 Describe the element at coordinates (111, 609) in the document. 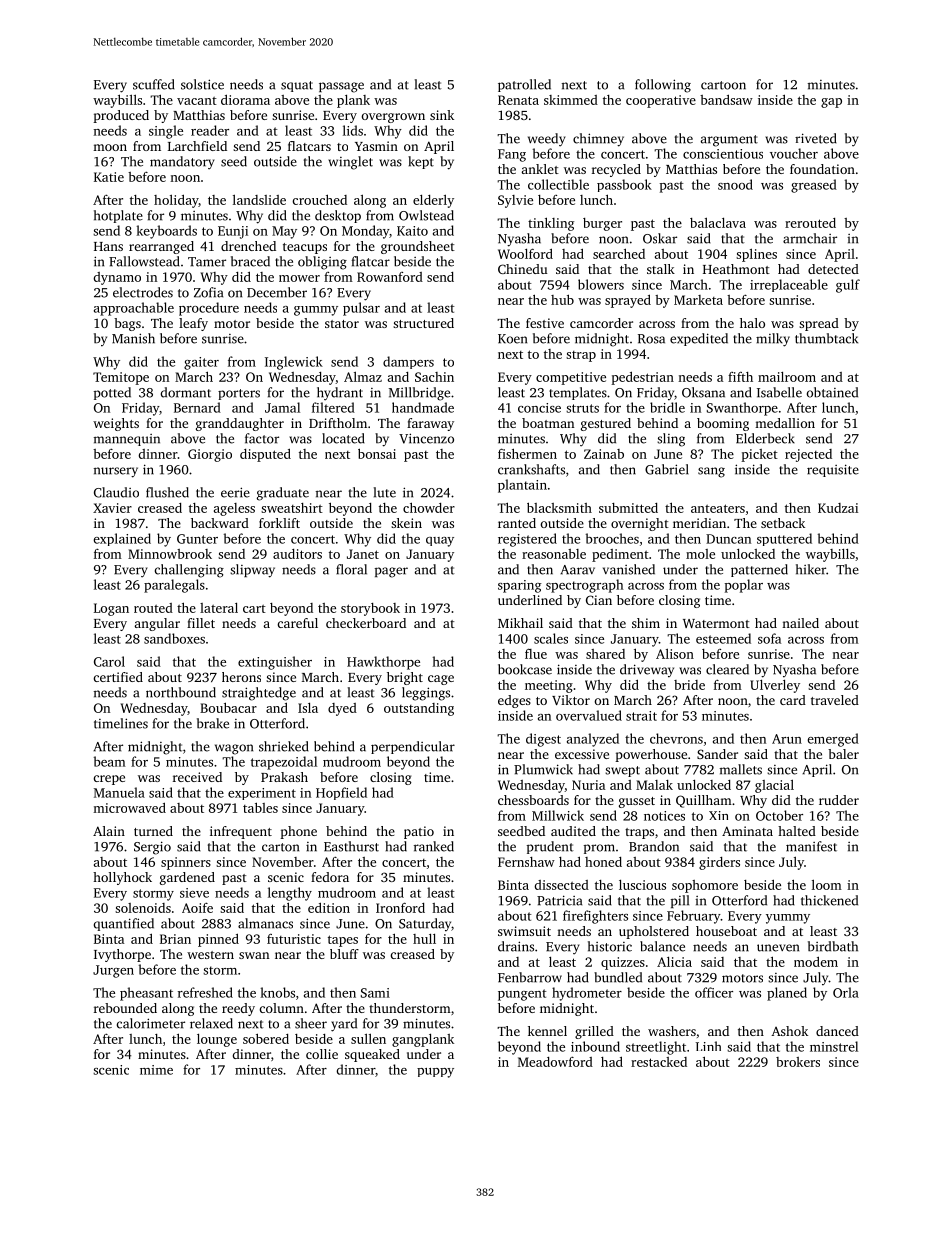

I see `Logan` at that location.
